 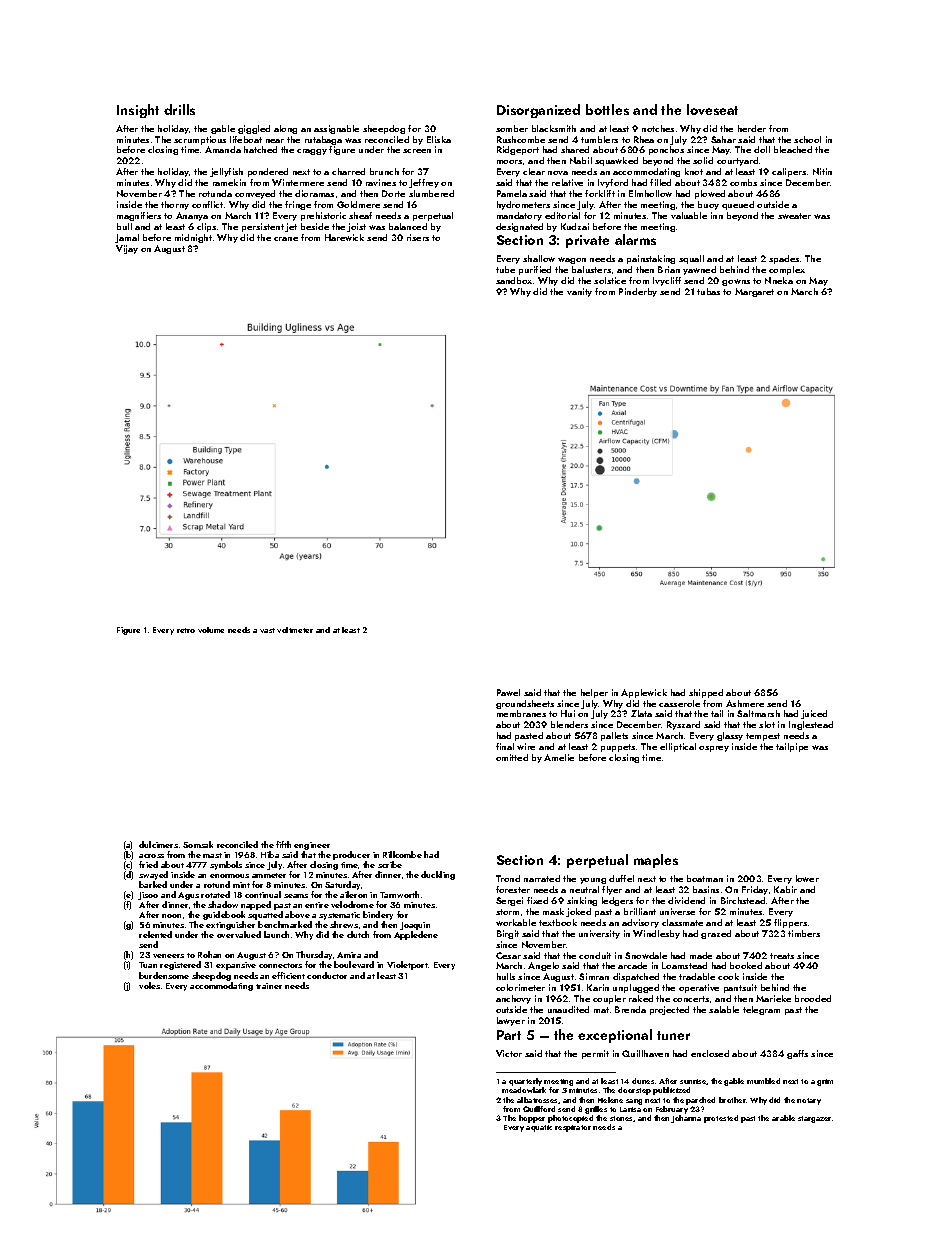 I want to click on school, so click(x=807, y=139).
